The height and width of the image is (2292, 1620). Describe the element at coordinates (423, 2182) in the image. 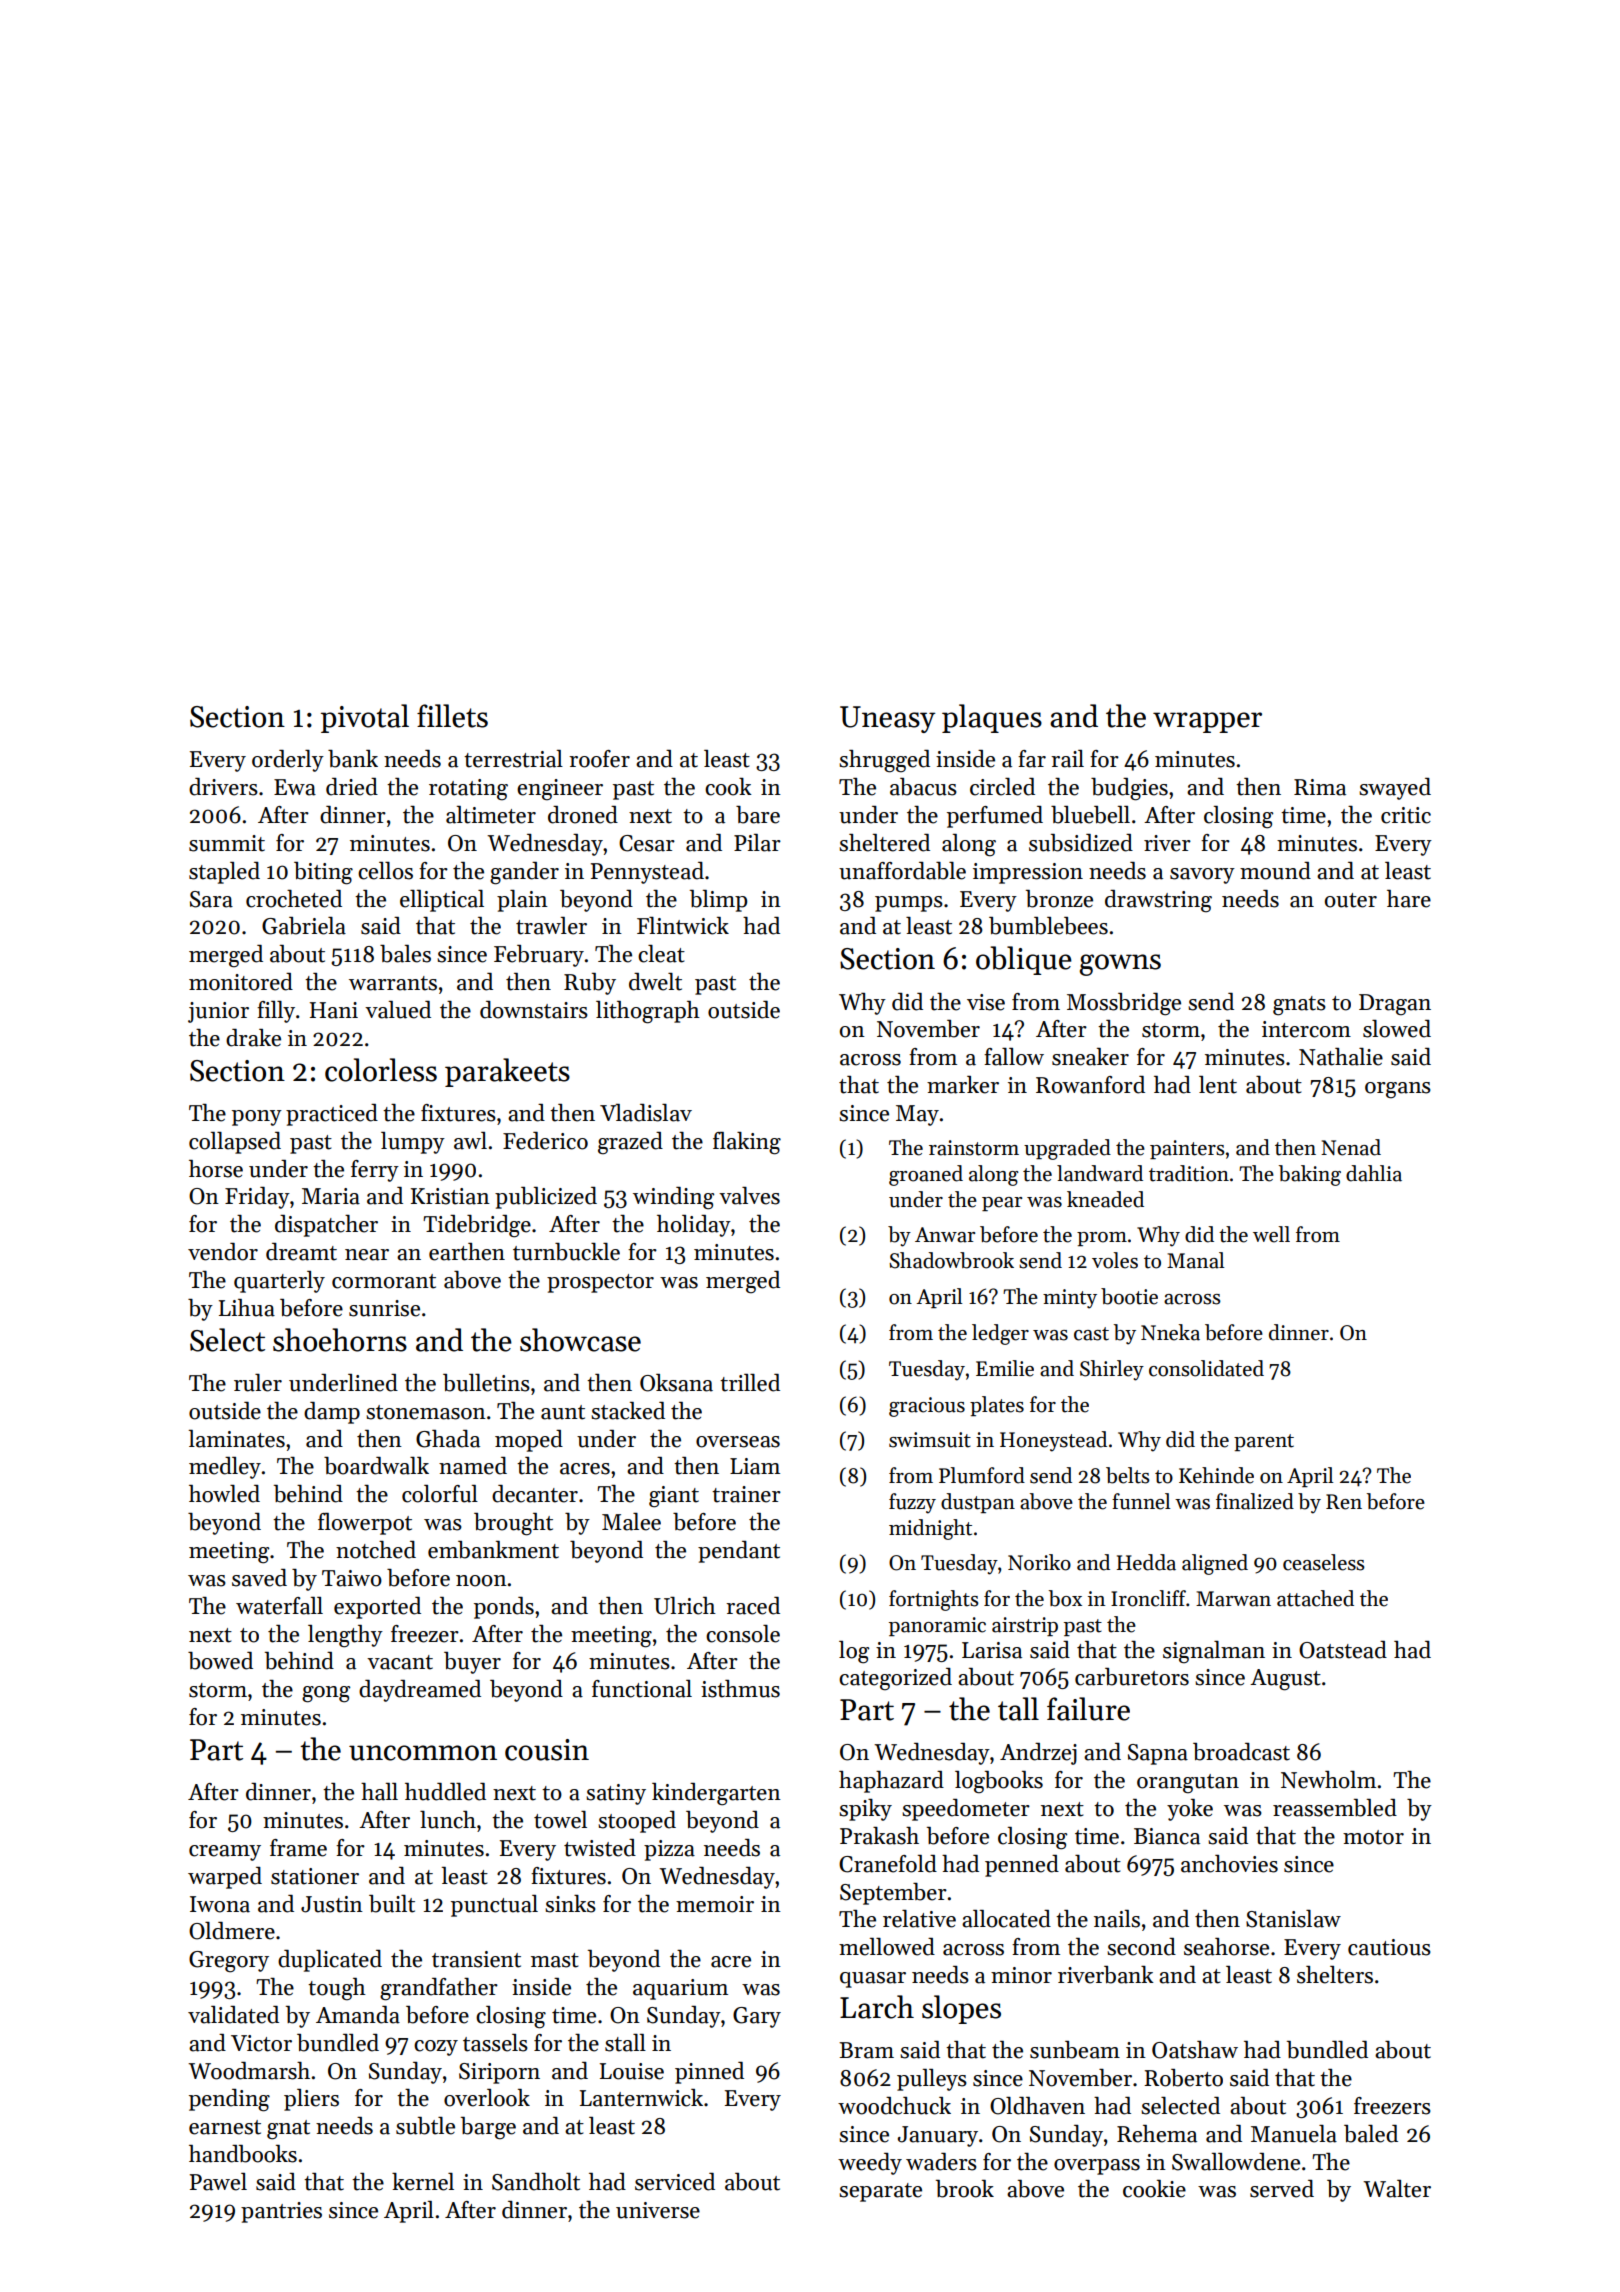

I see `kernel` at that location.
